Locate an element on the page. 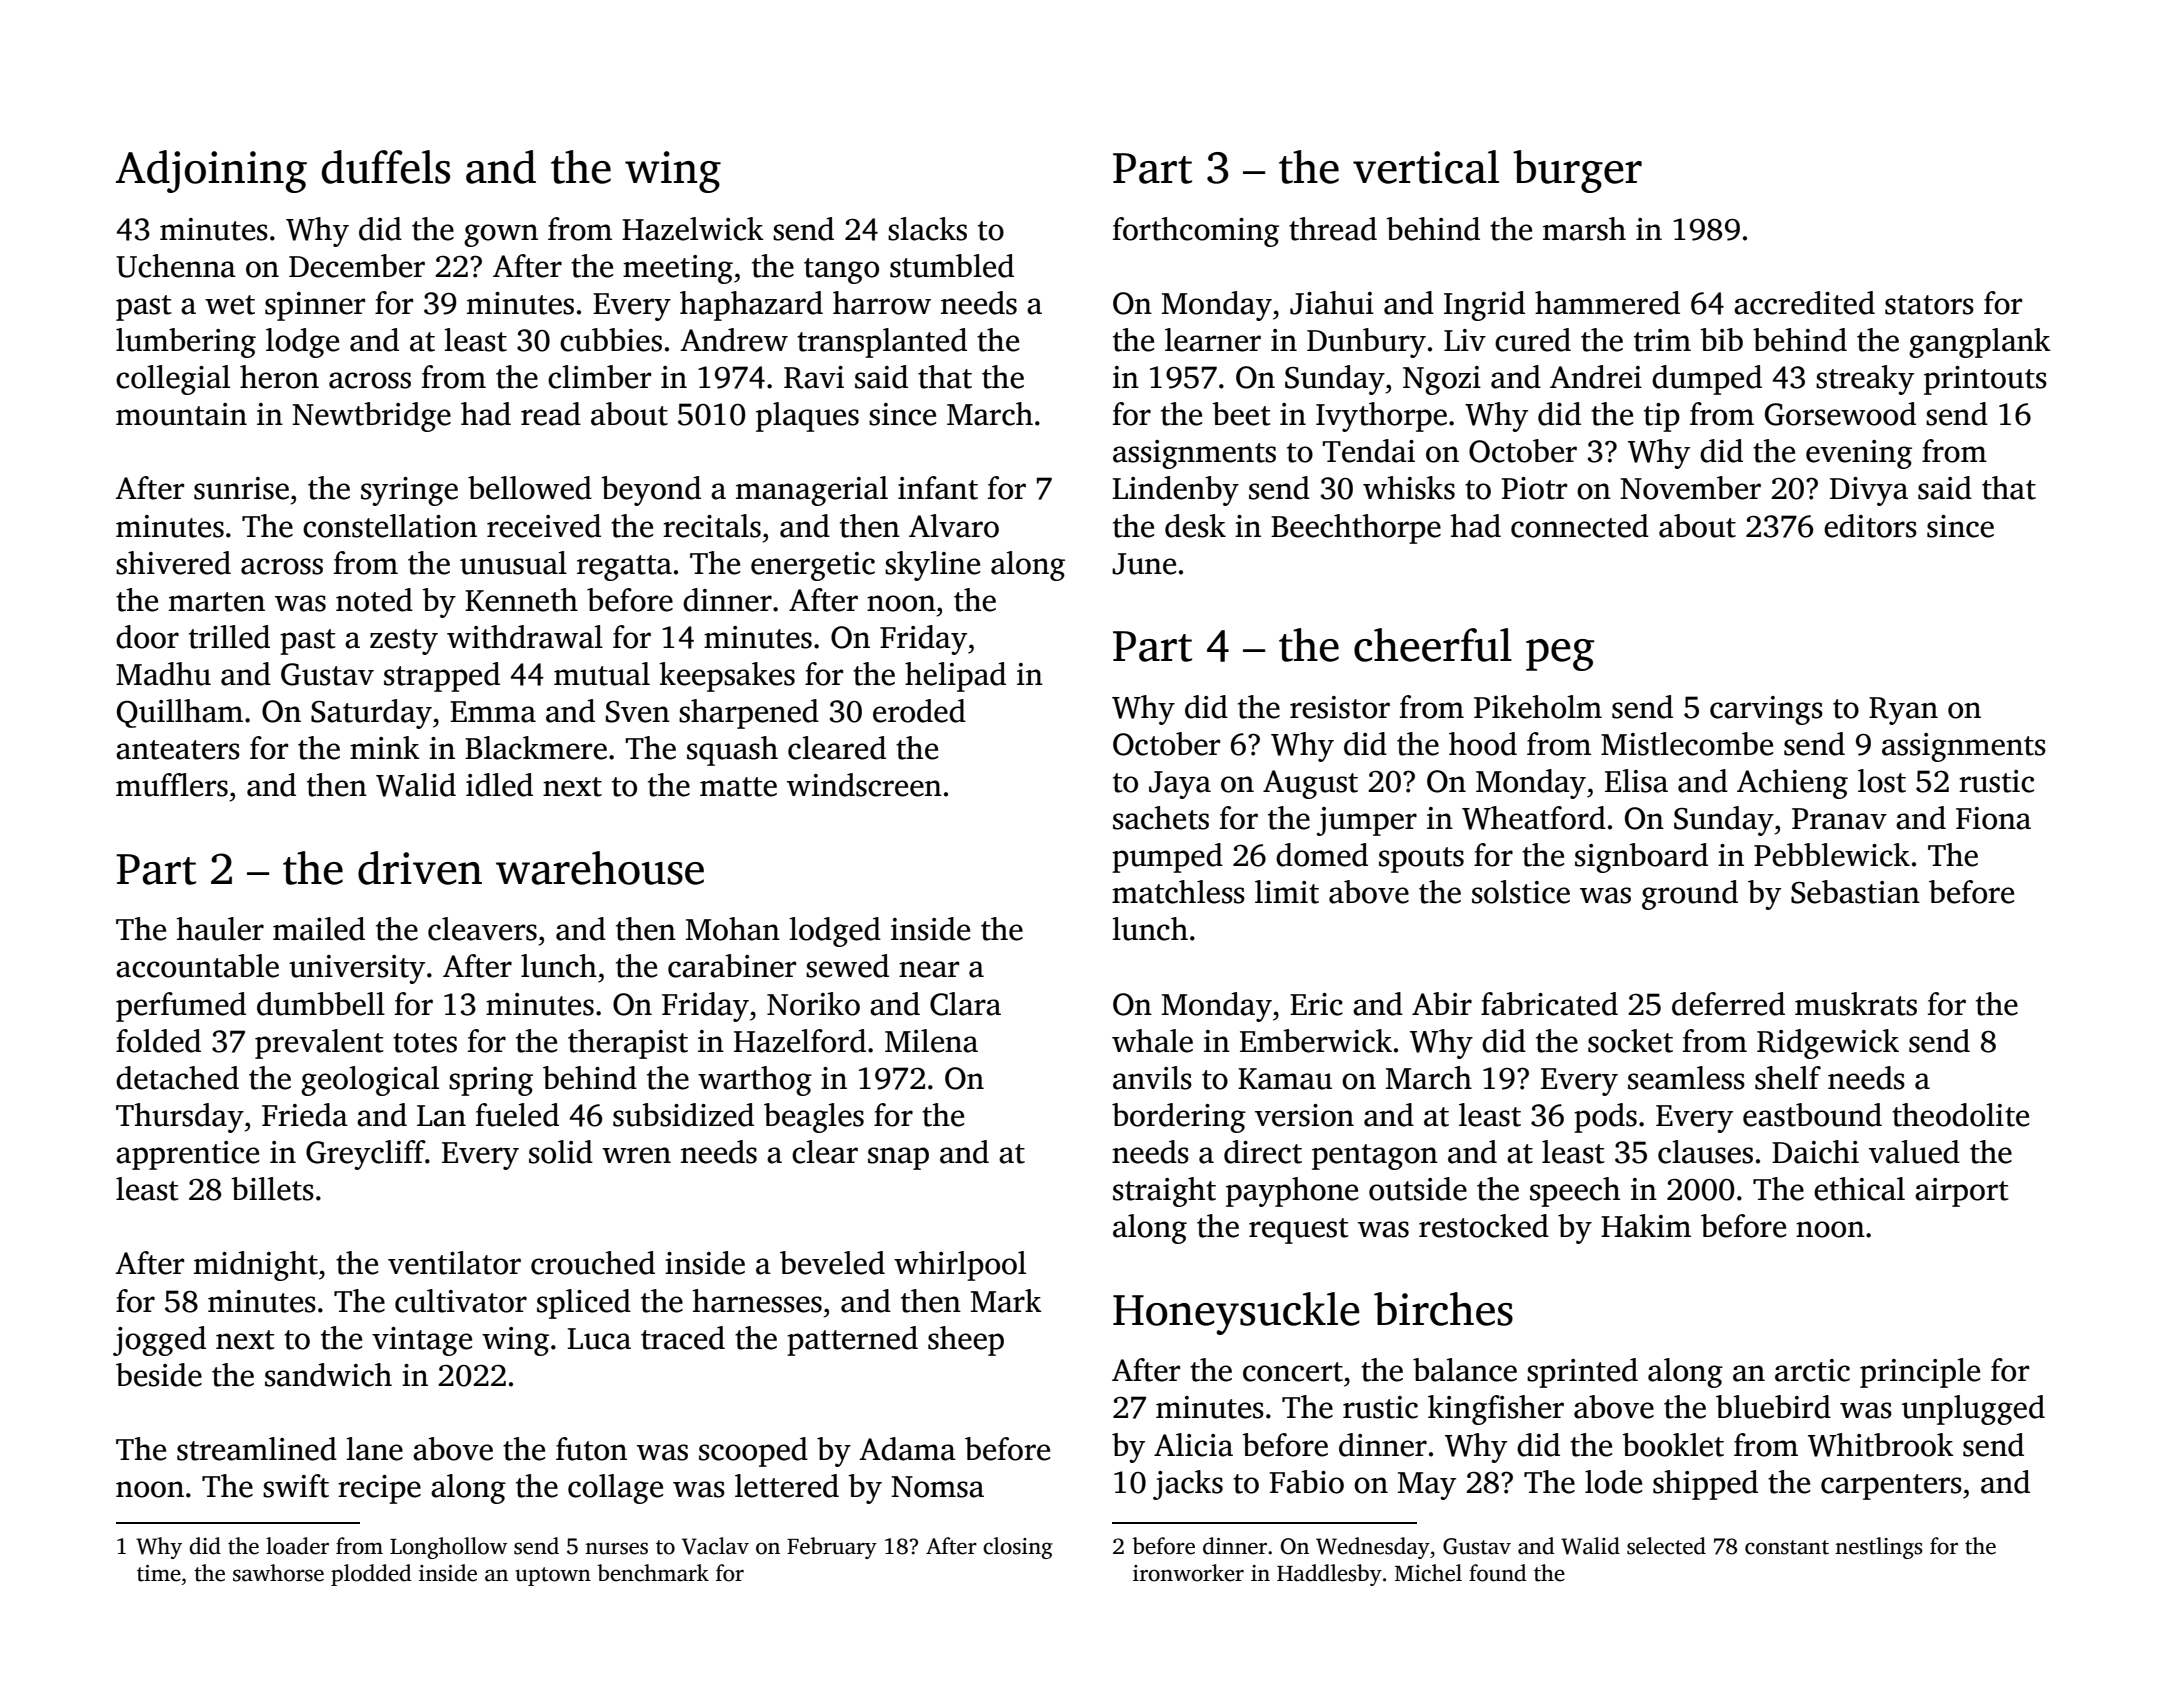 The image size is (2178, 1683). hood is located at coordinates (1483, 744).
